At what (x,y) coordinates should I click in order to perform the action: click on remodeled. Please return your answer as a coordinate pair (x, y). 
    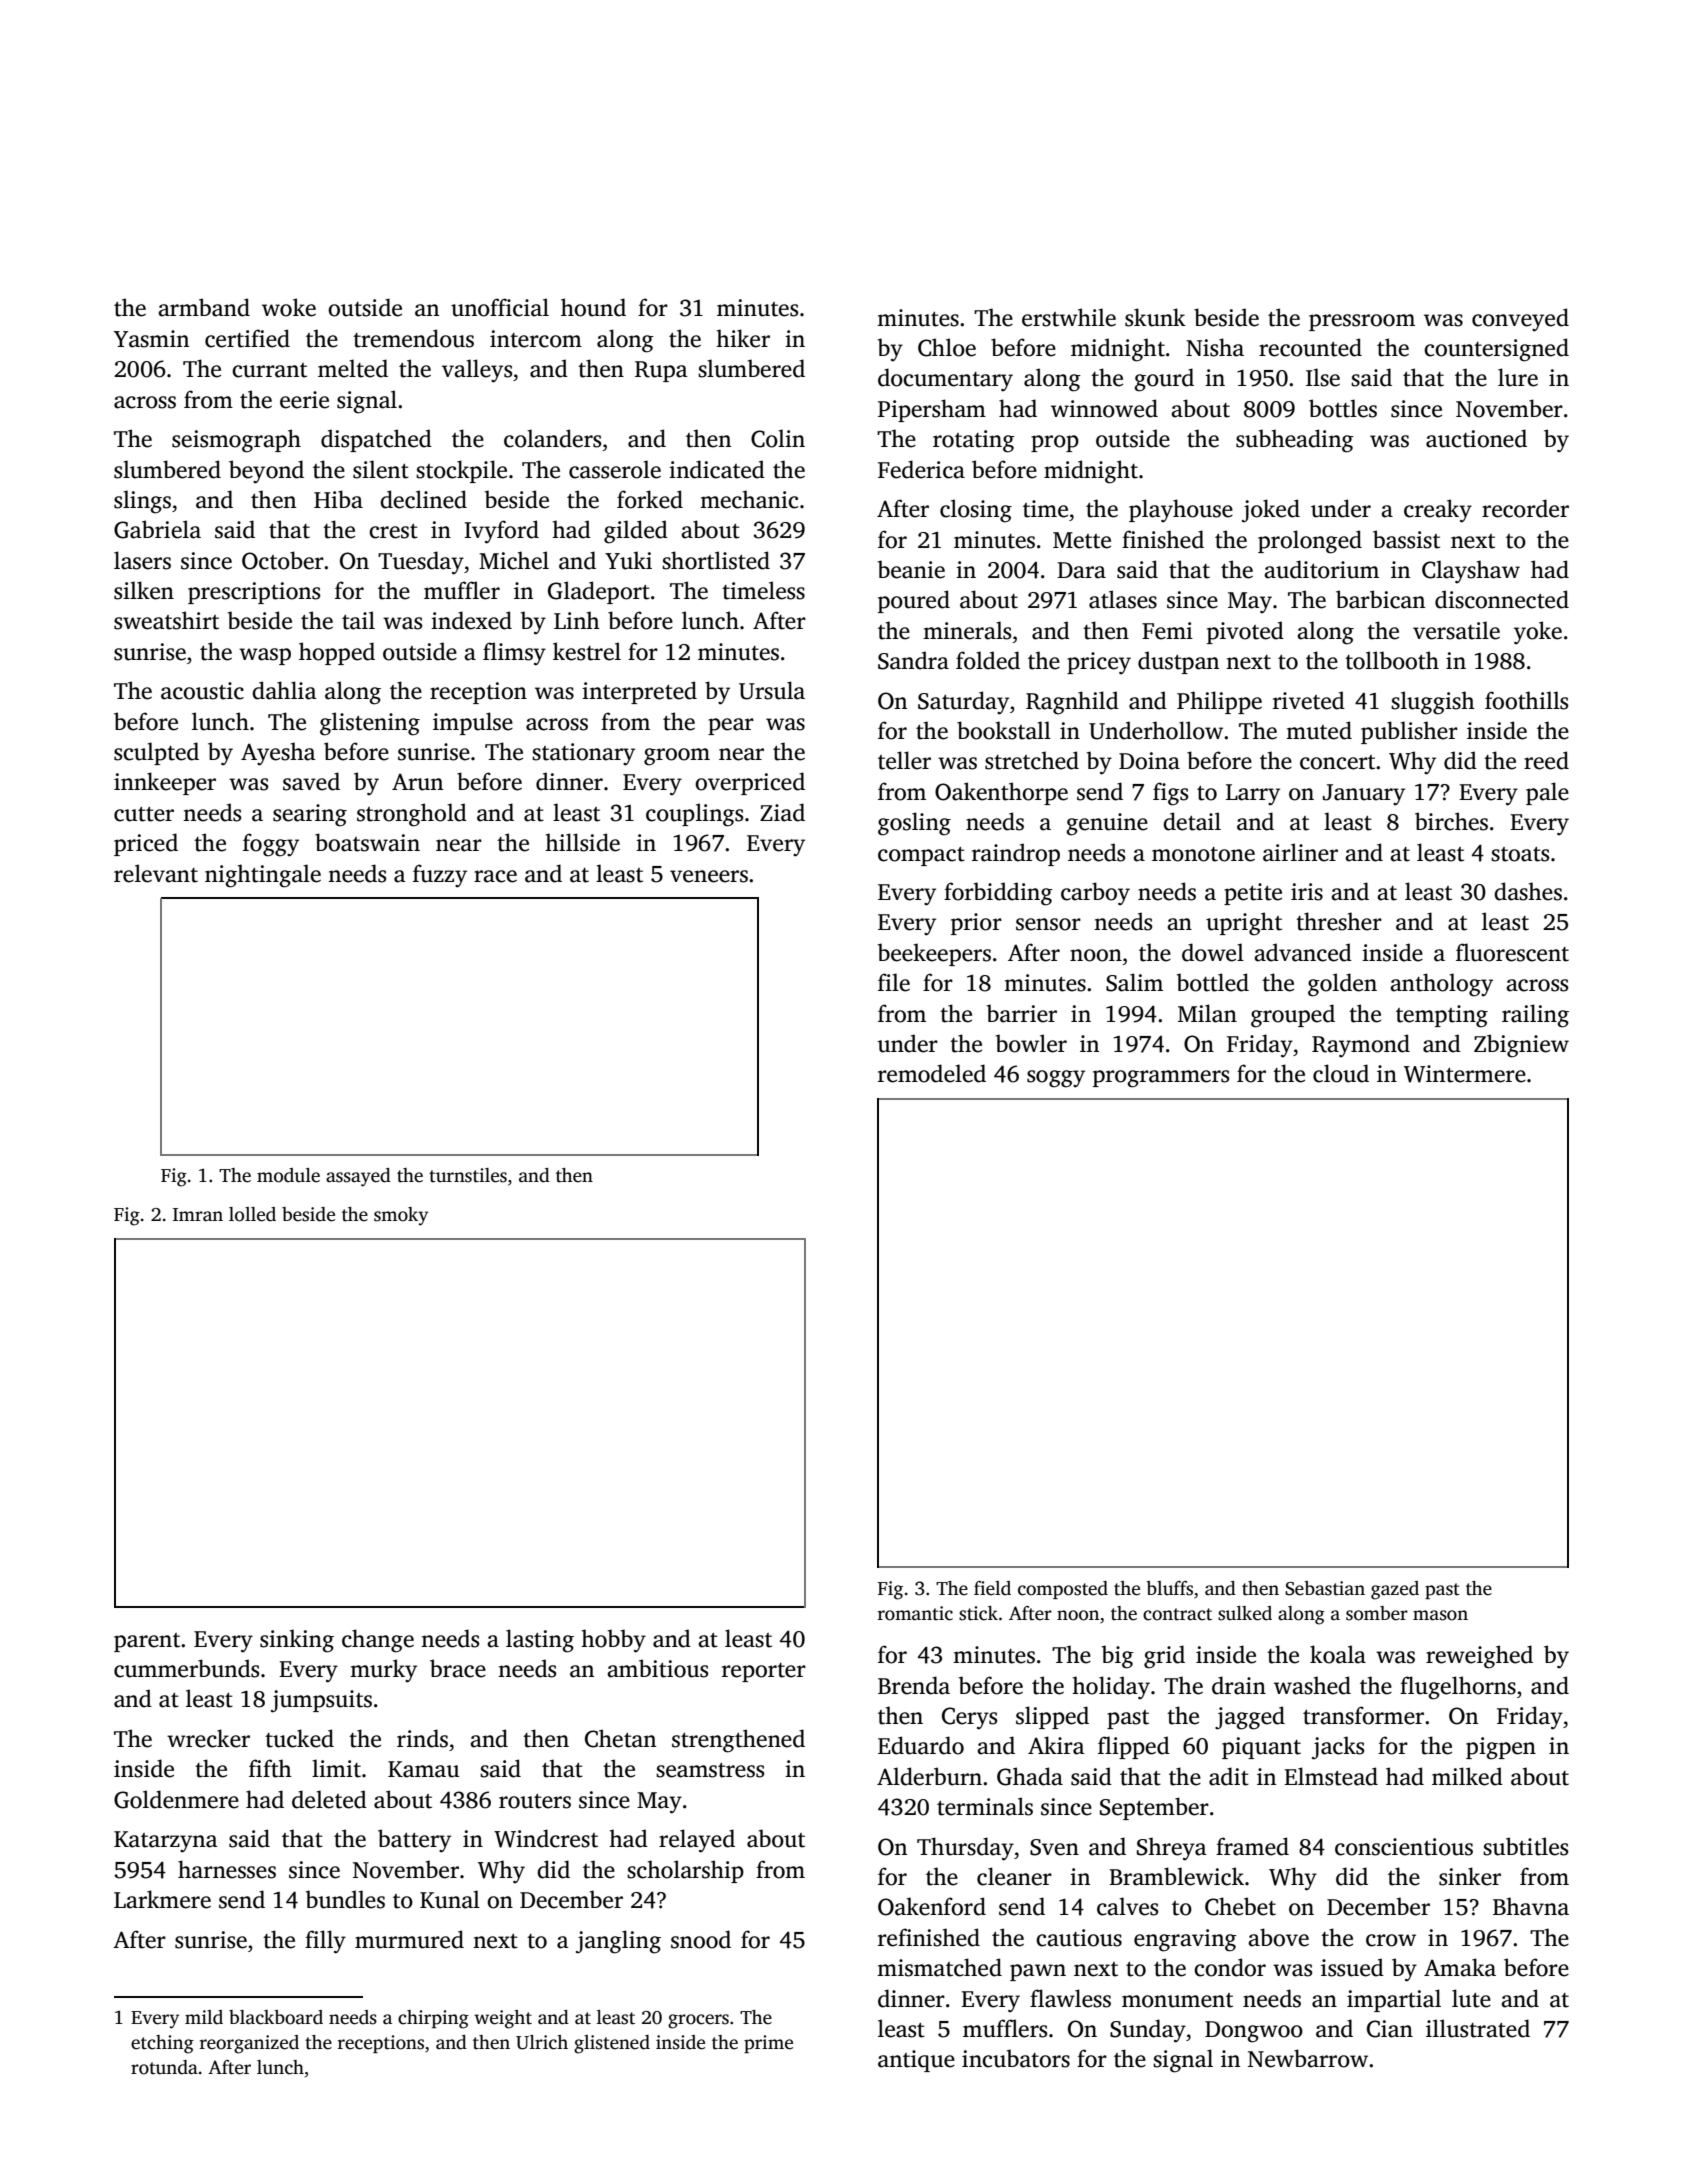
    Looking at the image, I should click on (932, 1073).
